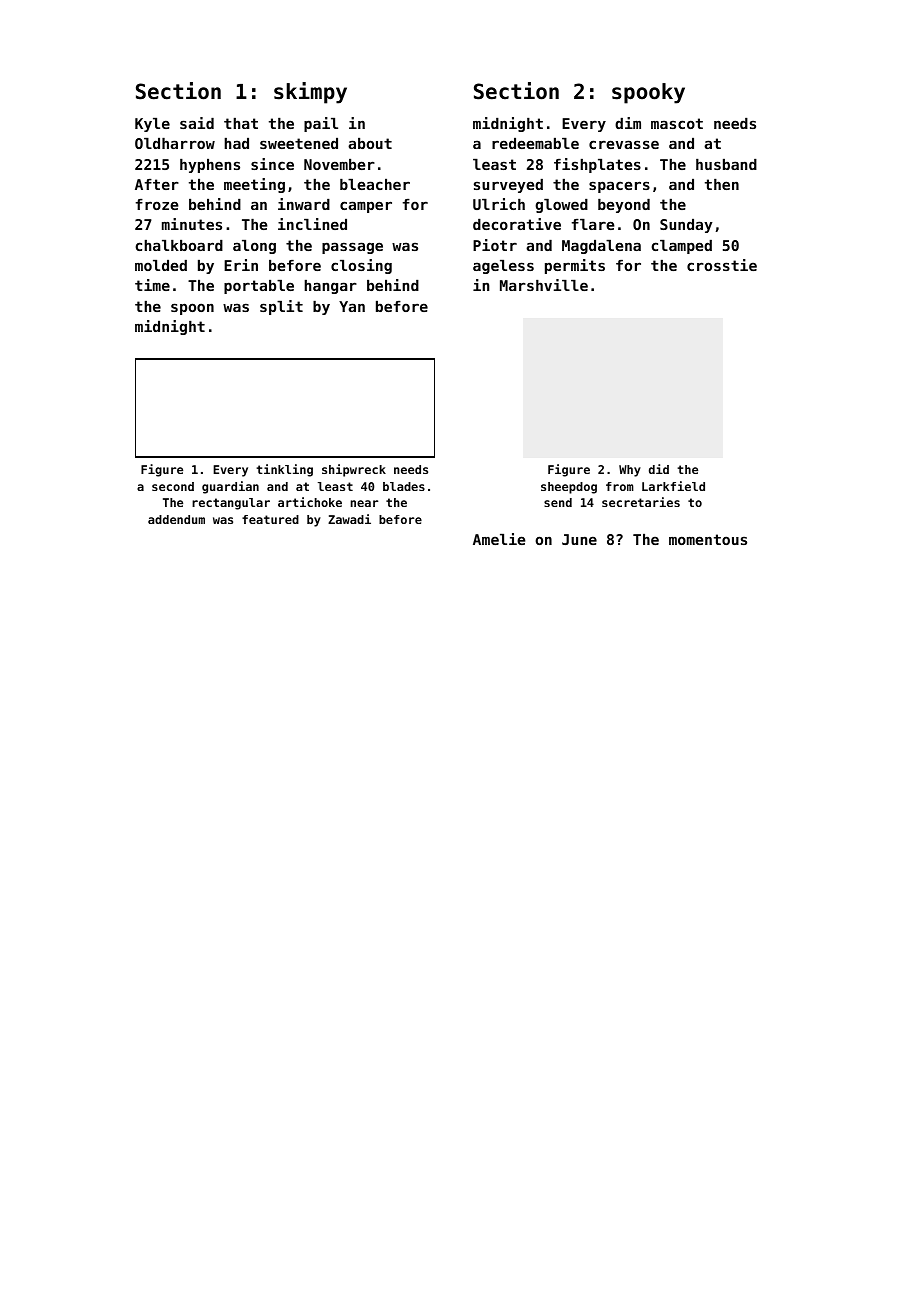  I want to click on spoon, so click(192, 309).
